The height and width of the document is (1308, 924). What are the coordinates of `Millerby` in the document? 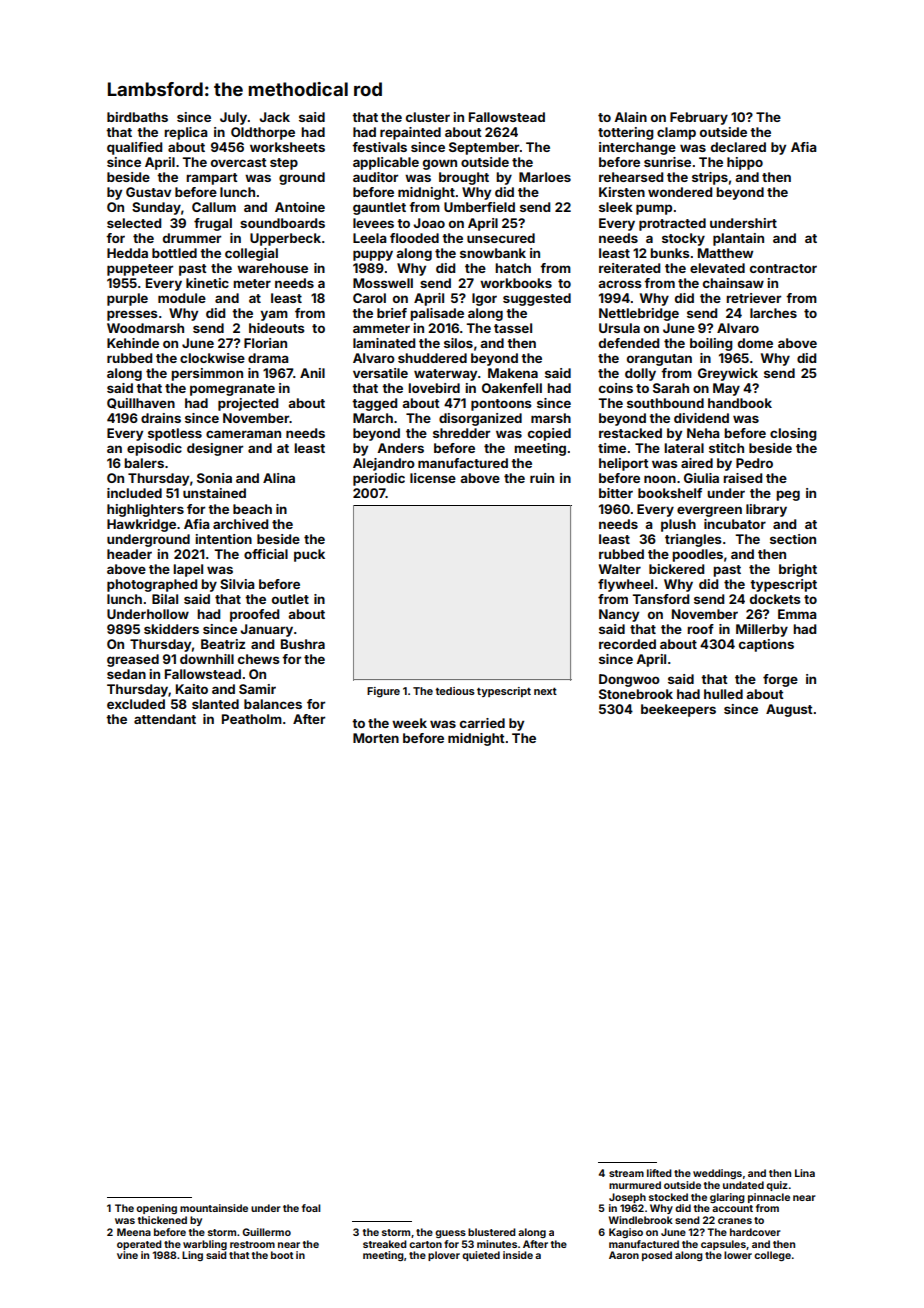 It's located at (762, 630).
